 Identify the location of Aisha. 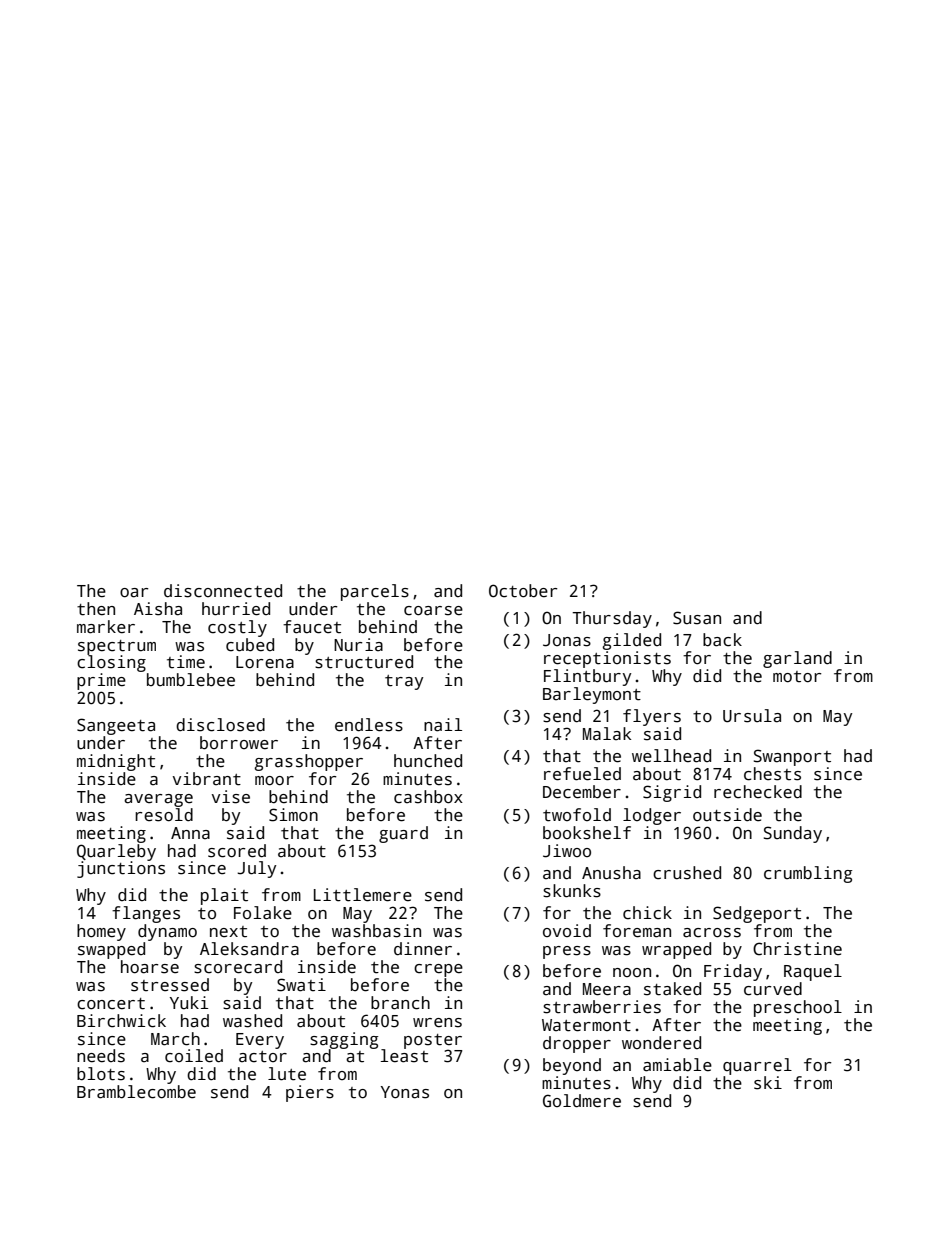
(158, 609).
